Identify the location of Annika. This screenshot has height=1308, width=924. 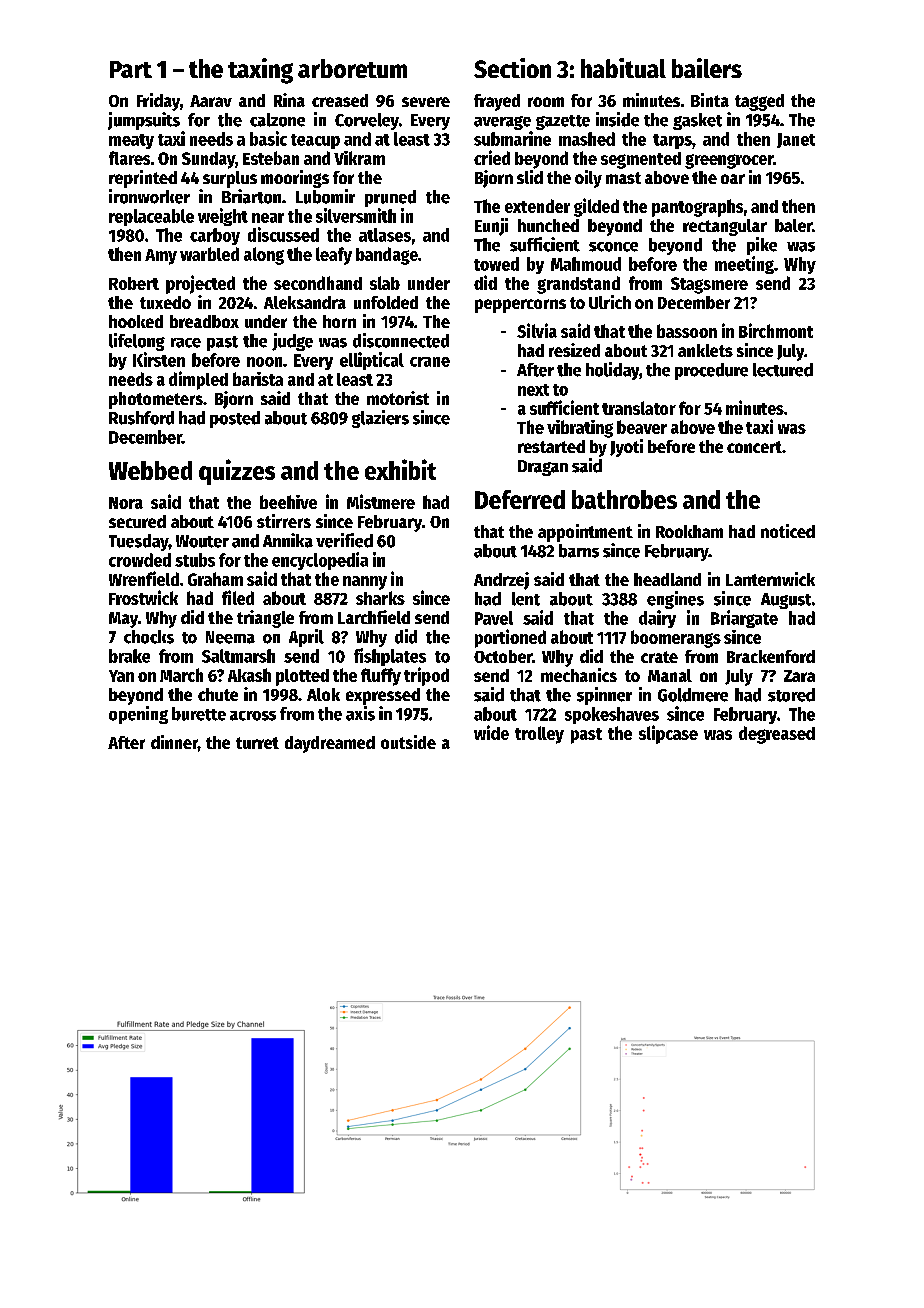
(288, 540).
